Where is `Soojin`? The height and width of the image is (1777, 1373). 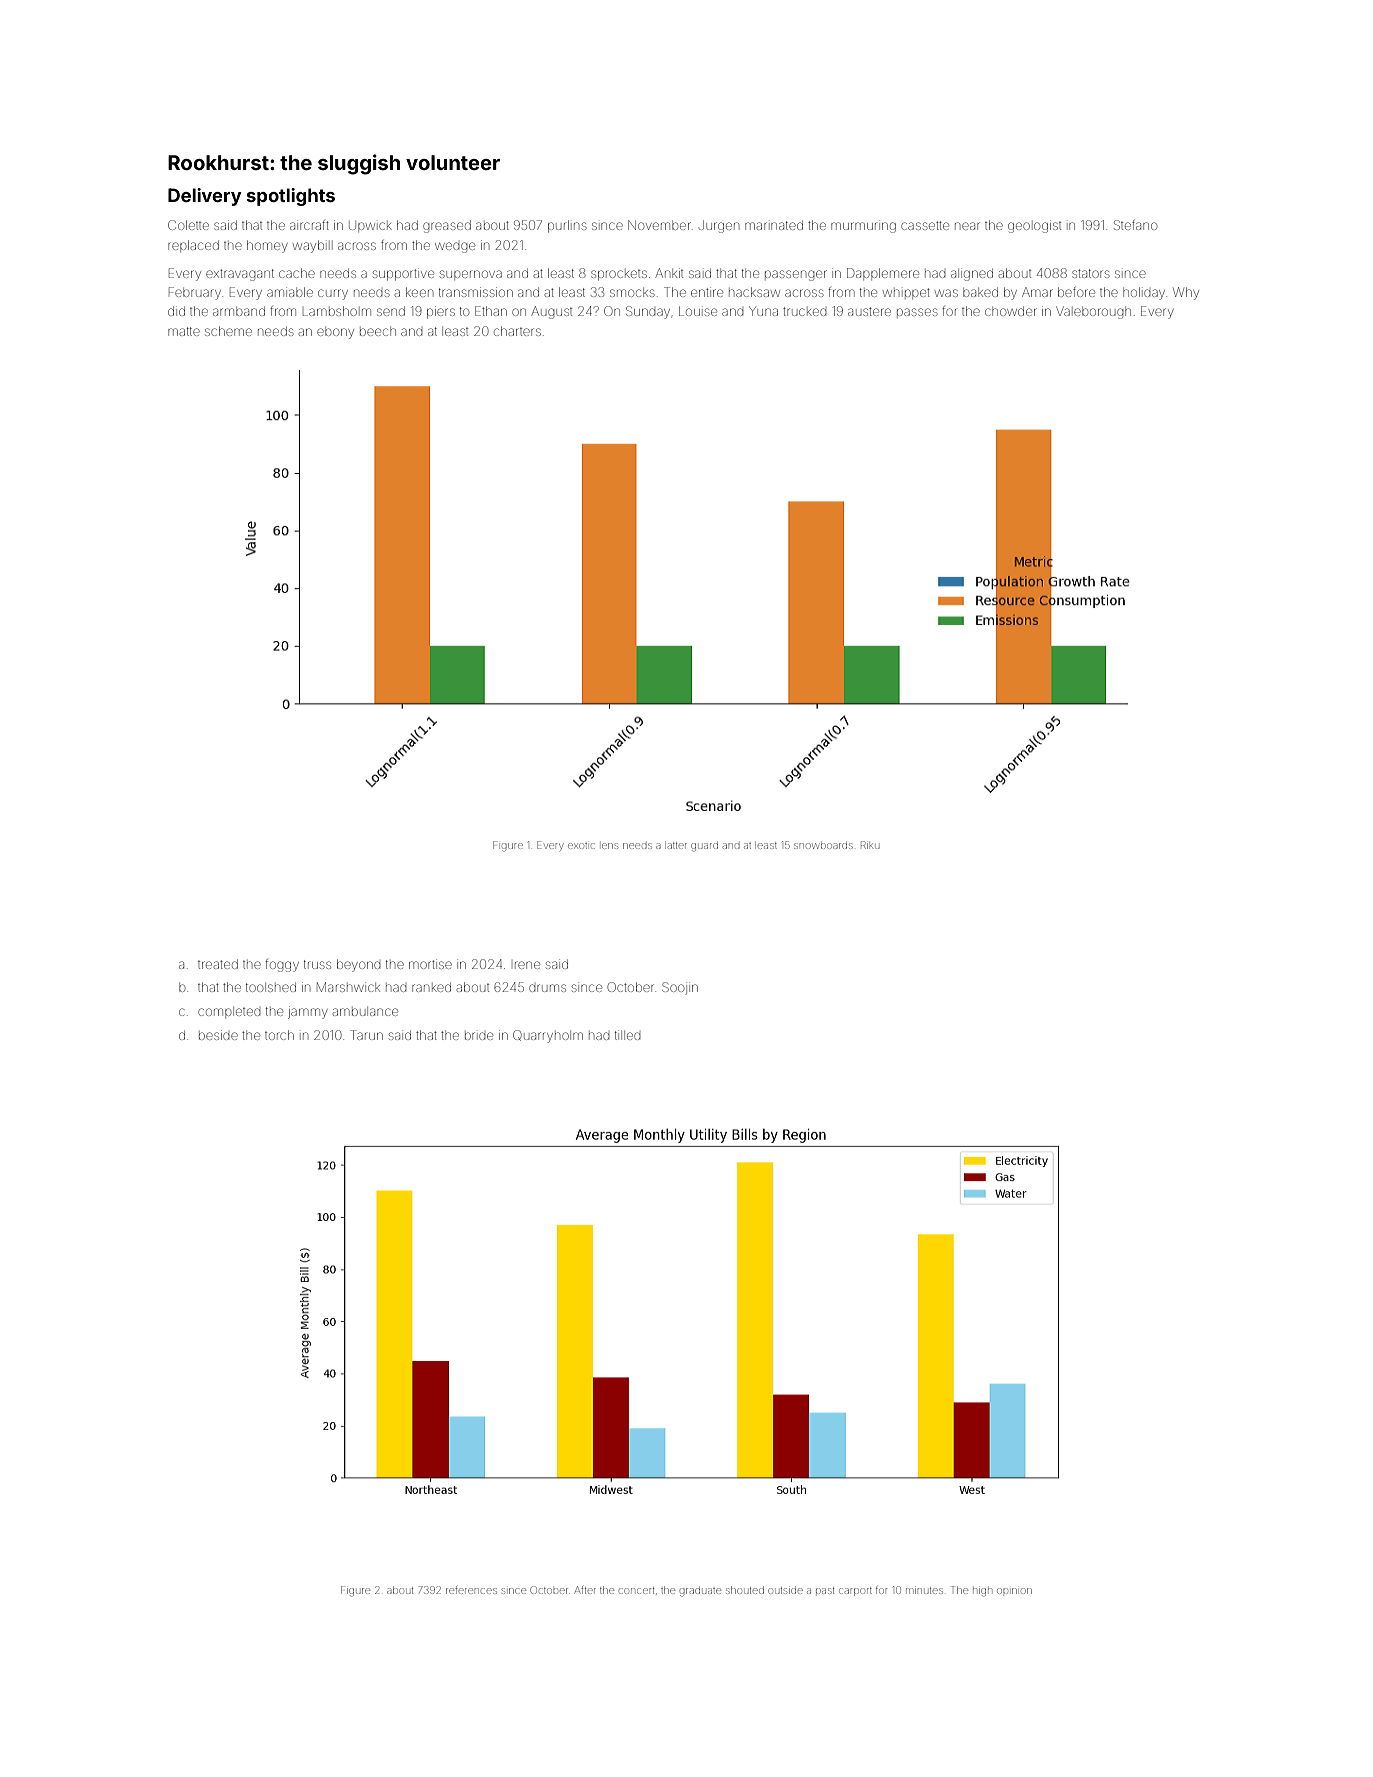
Soojin is located at coordinates (680, 988).
